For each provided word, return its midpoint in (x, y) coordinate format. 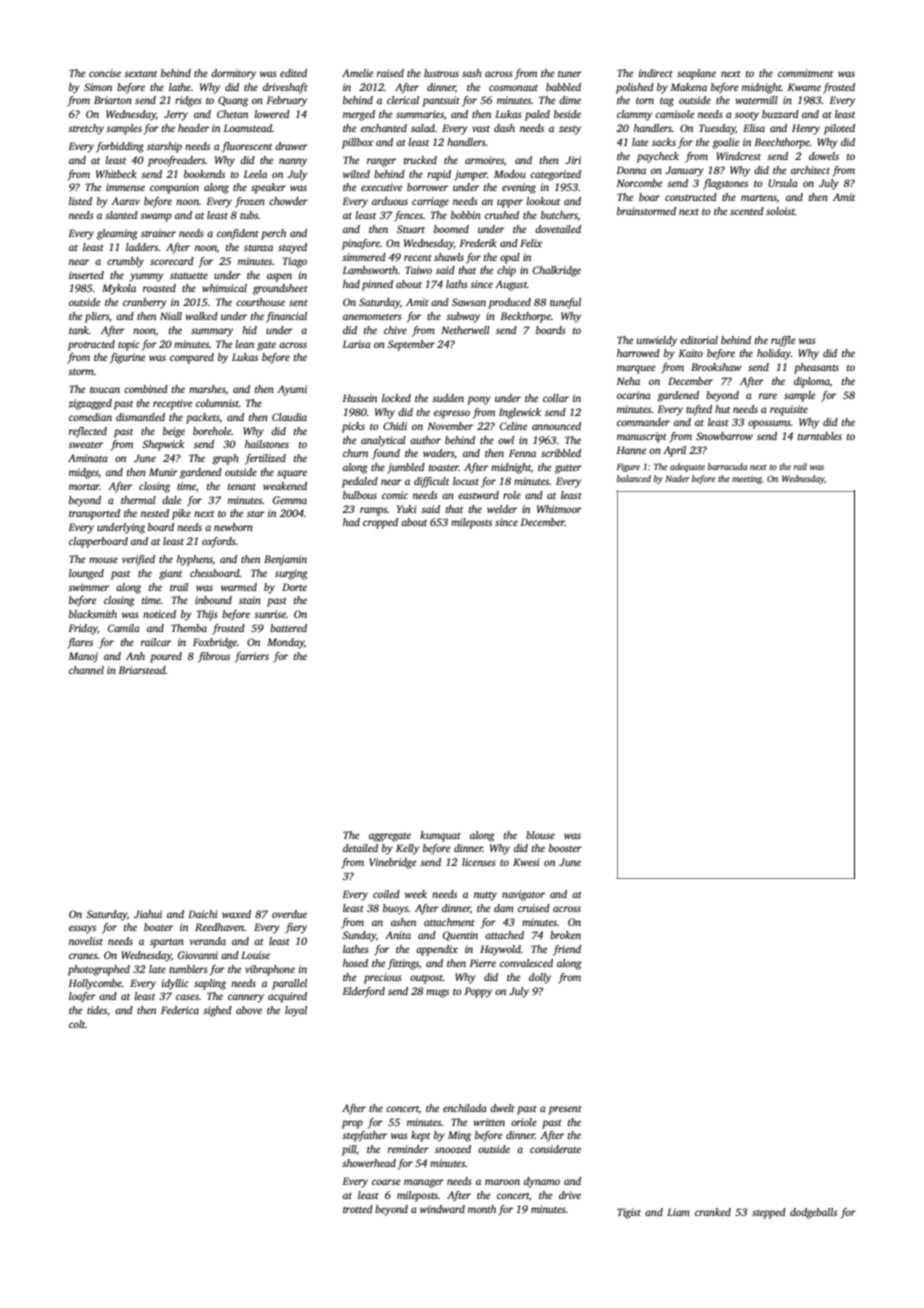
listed (80, 201)
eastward (478, 495)
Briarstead (142, 670)
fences (408, 216)
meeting (747, 479)
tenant (242, 487)
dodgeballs (813, 1213)
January (685, 171)
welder (502, 509)
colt (77, 1024)
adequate (687, 467)
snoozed (453, 1149)
